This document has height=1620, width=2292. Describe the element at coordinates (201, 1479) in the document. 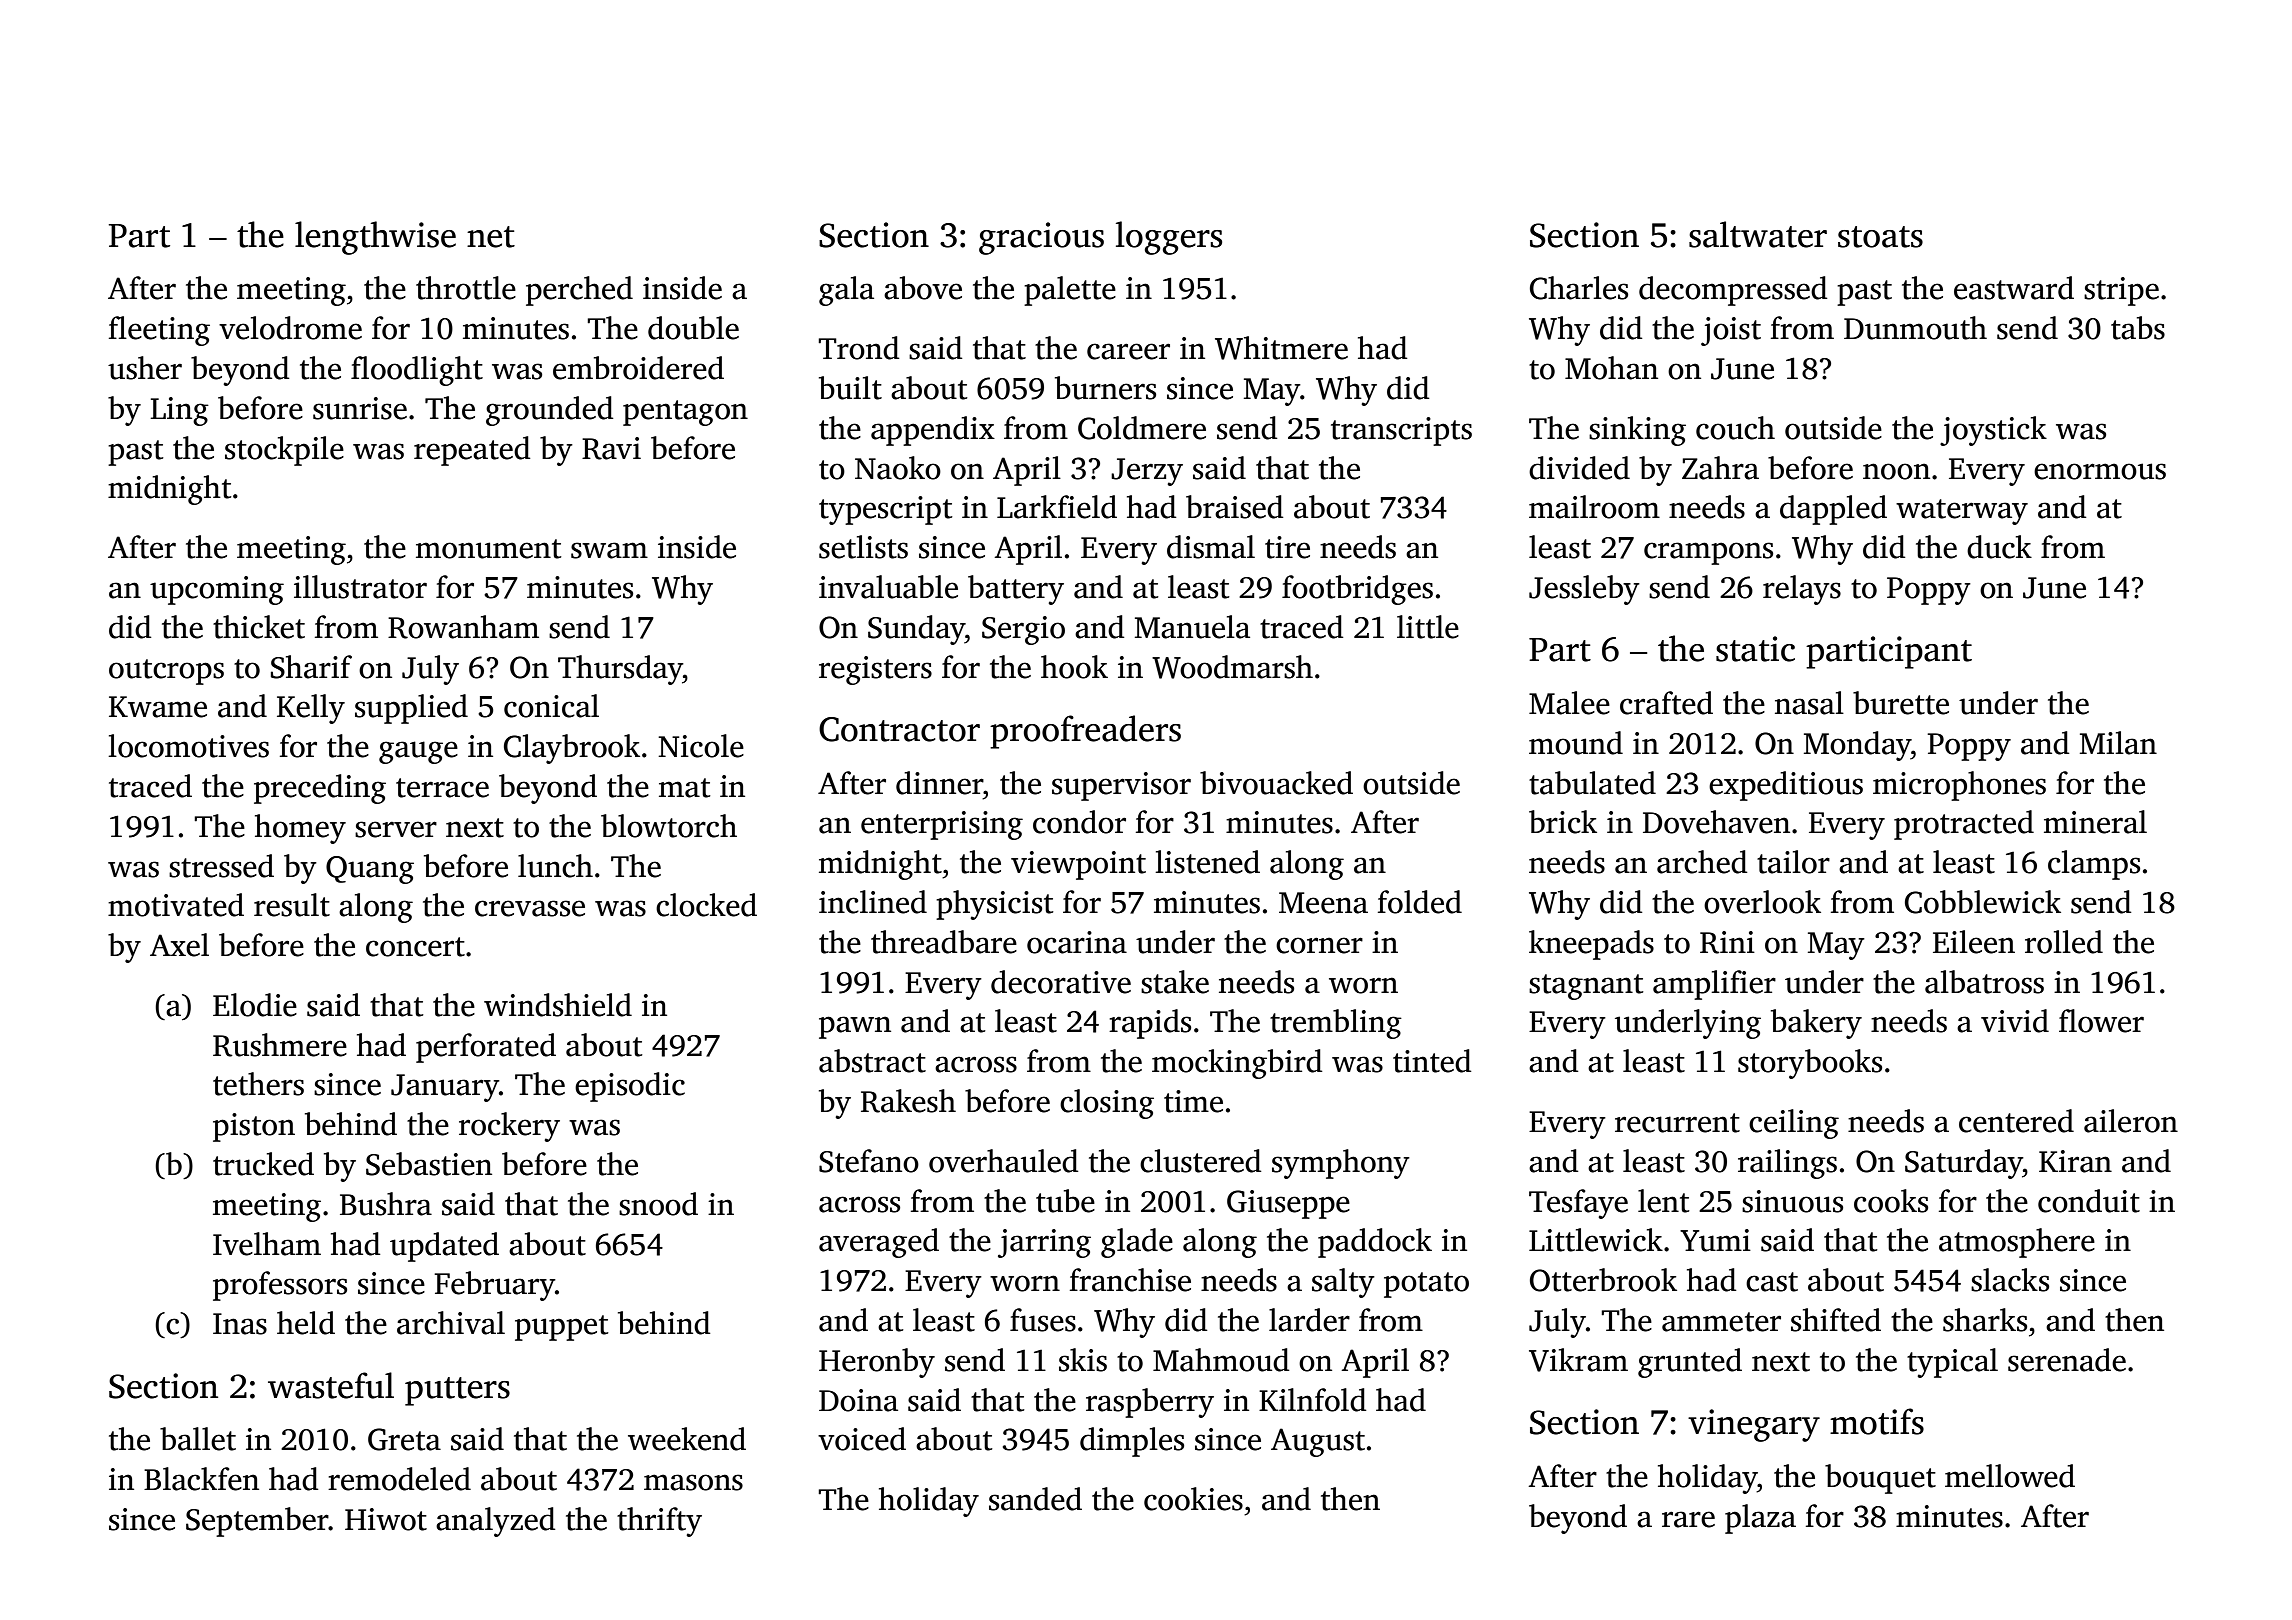

I see `Blackfen` at that location.
